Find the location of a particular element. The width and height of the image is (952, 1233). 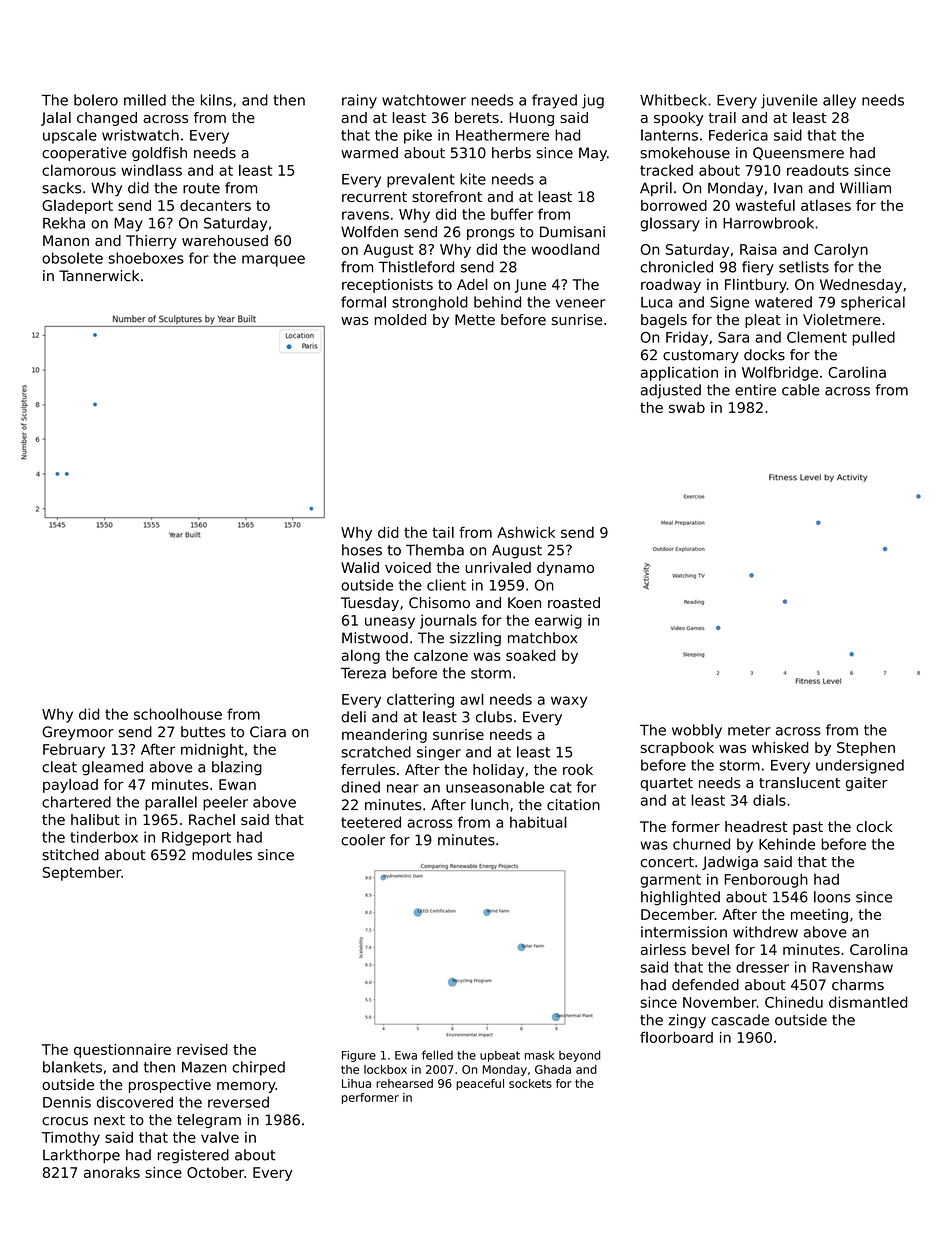

modules is located at coordinates (222, 855).
